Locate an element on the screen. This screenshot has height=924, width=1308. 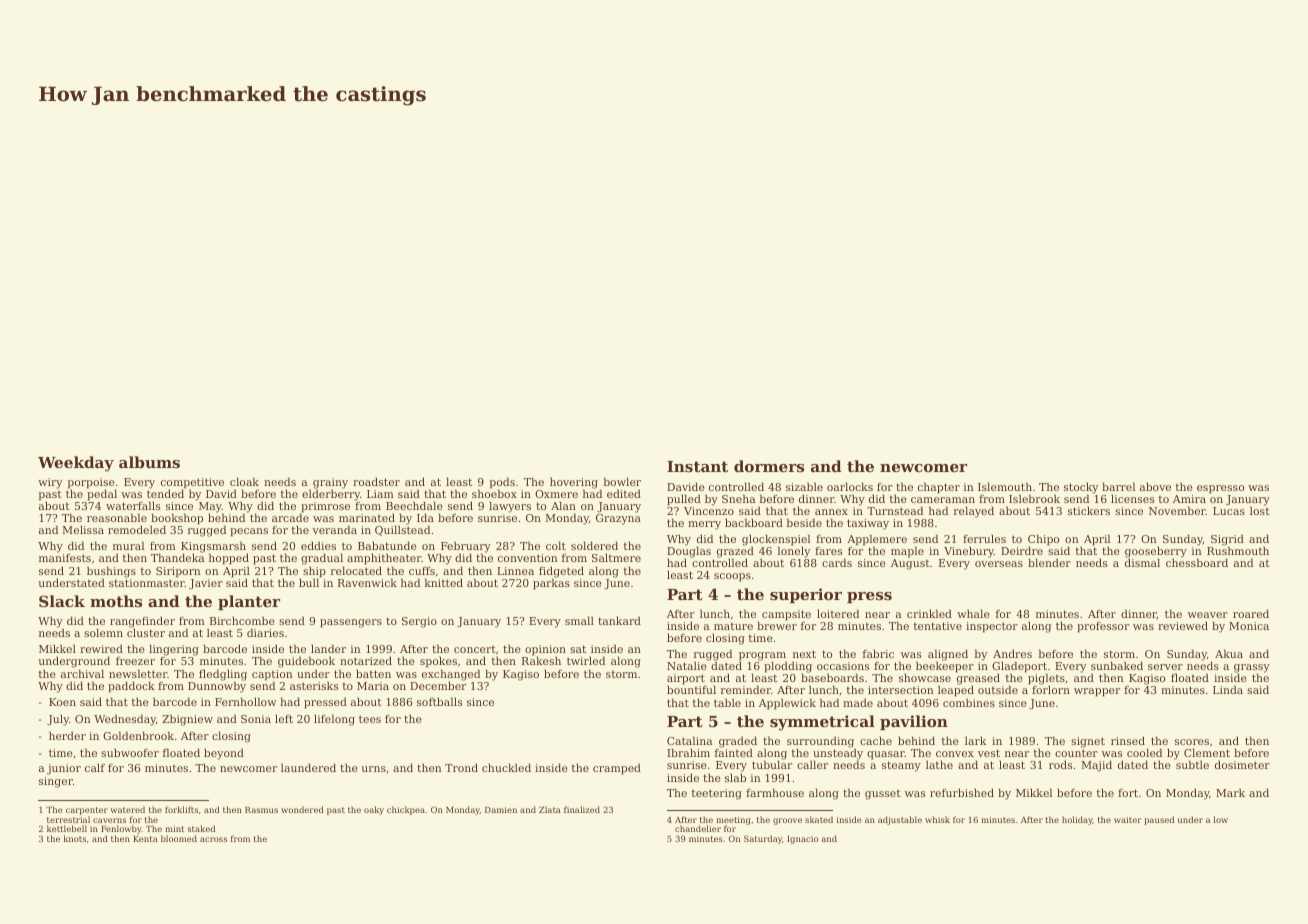
cramped is located at coordinates (617, 769).
